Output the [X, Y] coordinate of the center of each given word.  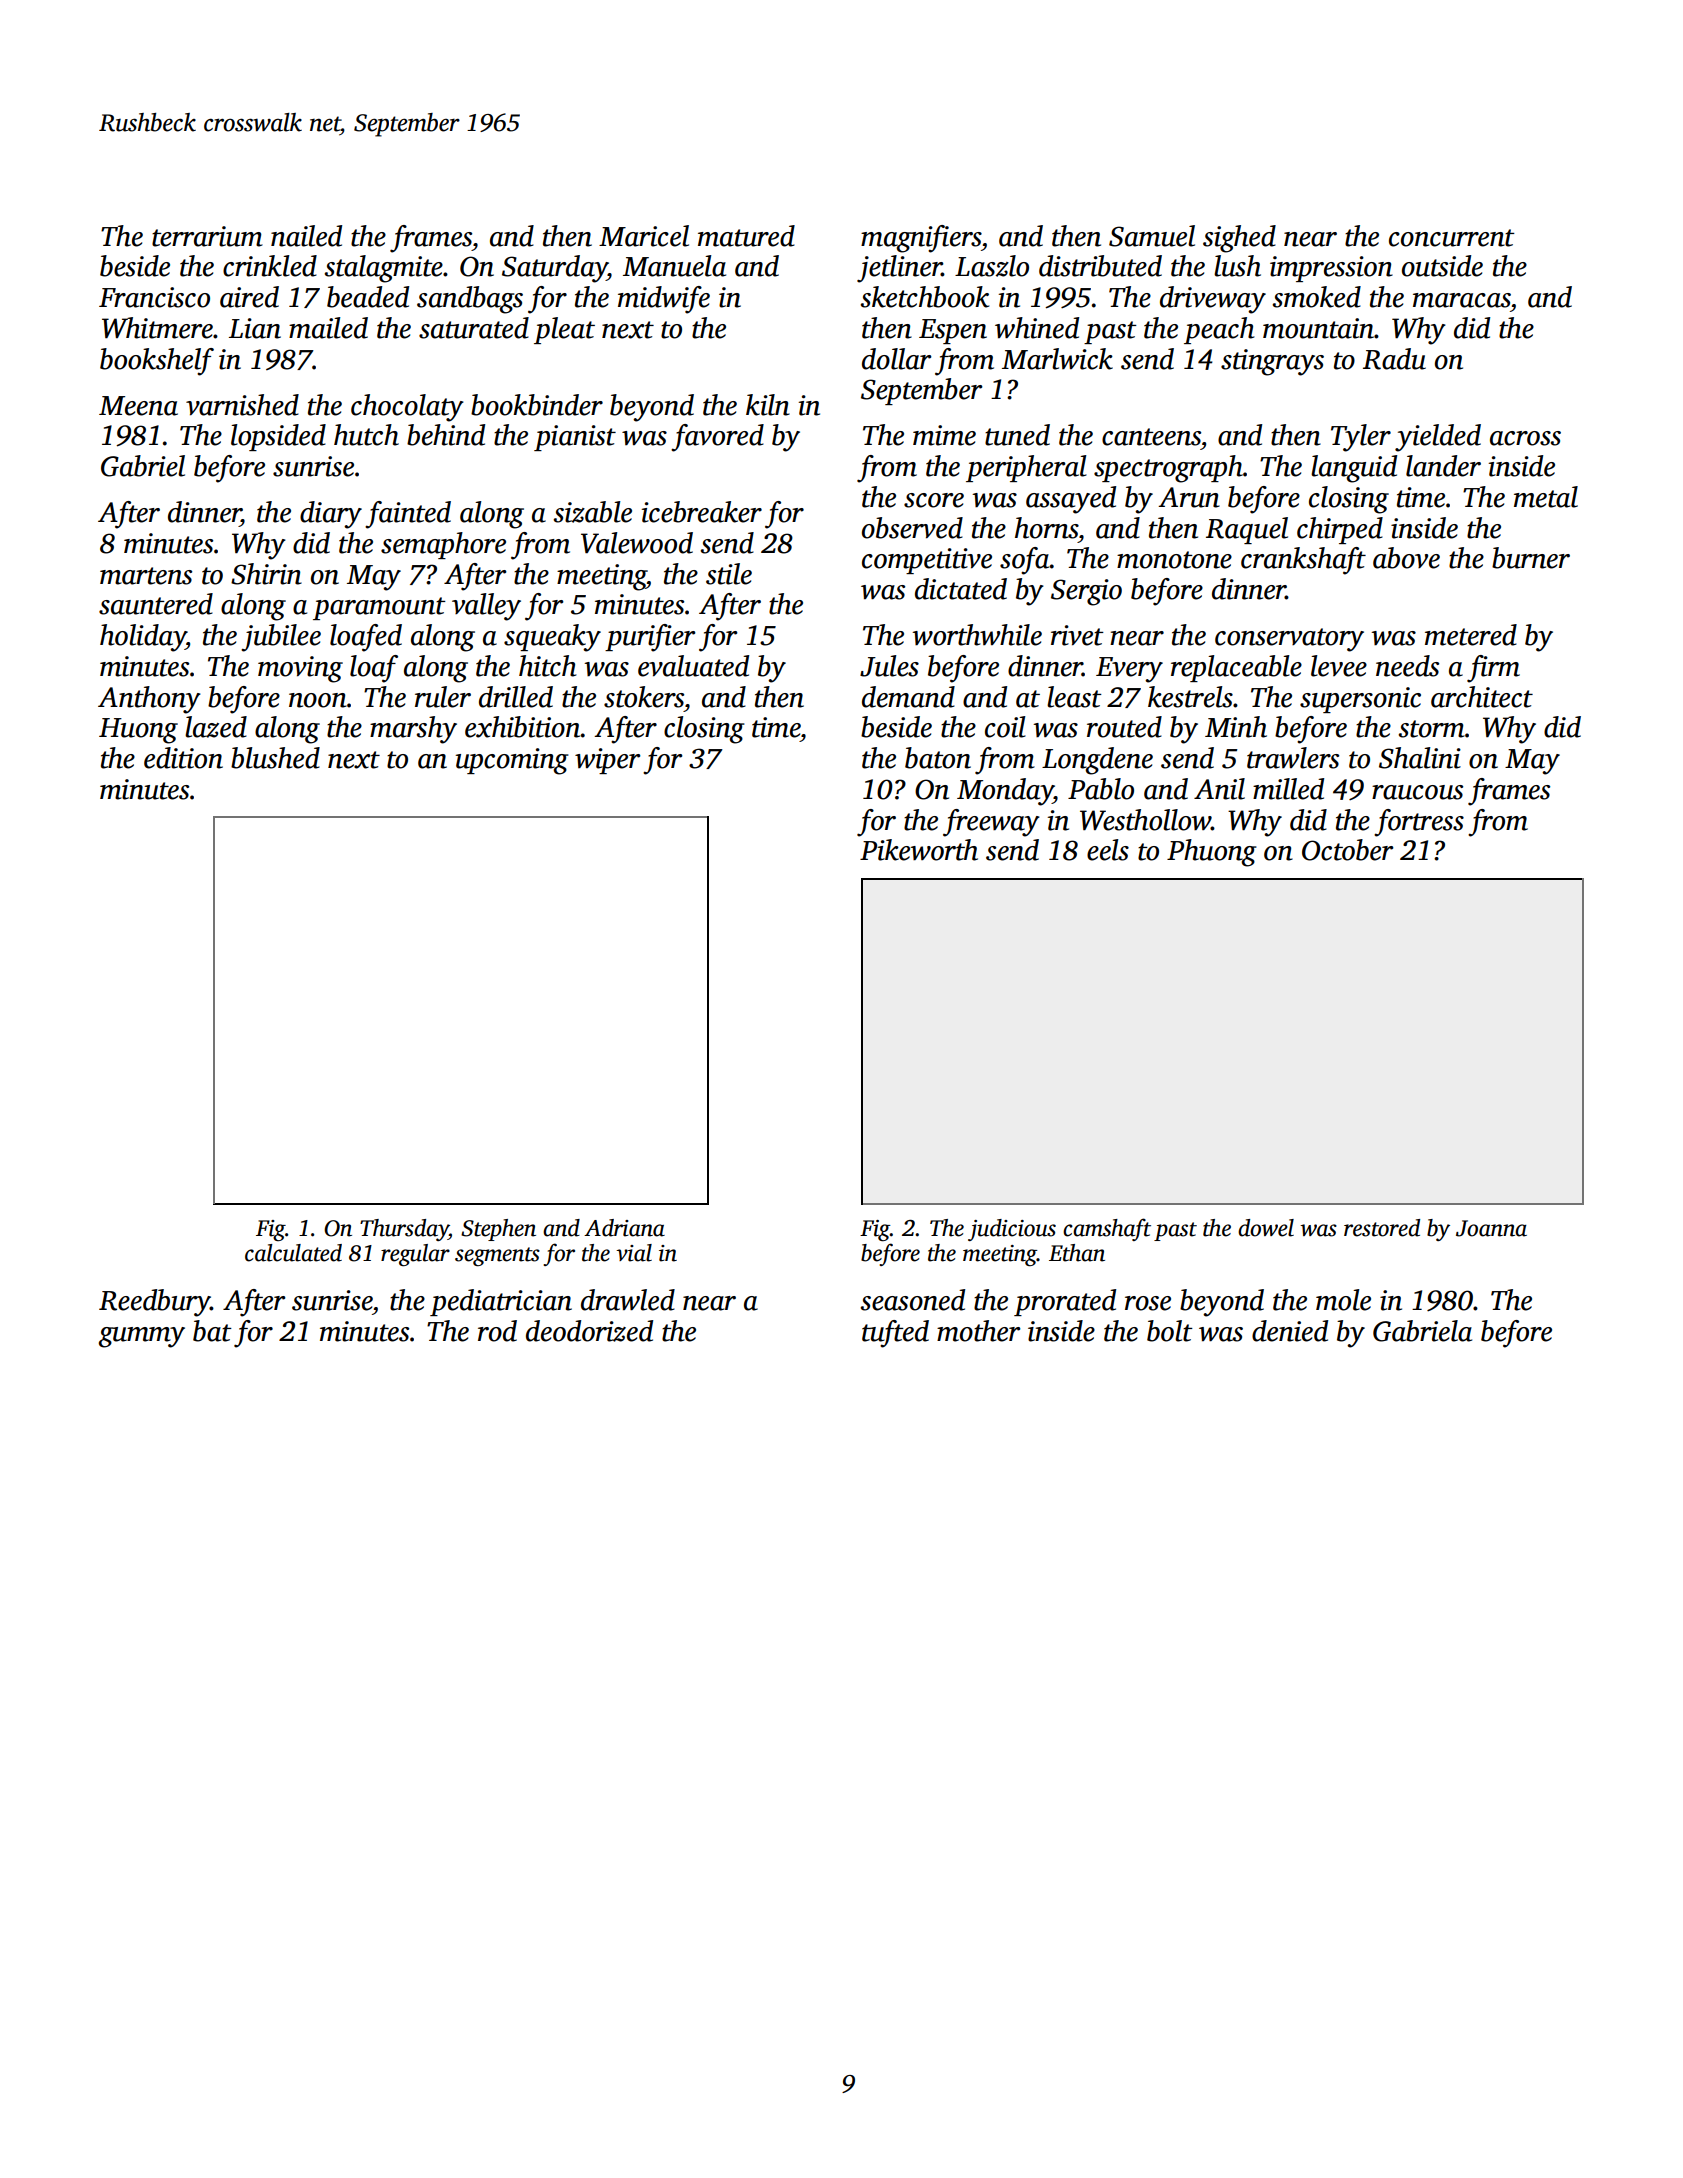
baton [938, 758]
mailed [328, 328]
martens [146, 576]
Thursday [404, 1230]
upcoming [512, 761]
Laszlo [992, 266]
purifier [650, 638]
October [1347, 850]
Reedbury [154, 1303]
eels [1108, 850]
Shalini [1420, 758]
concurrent [1452, 238]
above [1406, 558]
